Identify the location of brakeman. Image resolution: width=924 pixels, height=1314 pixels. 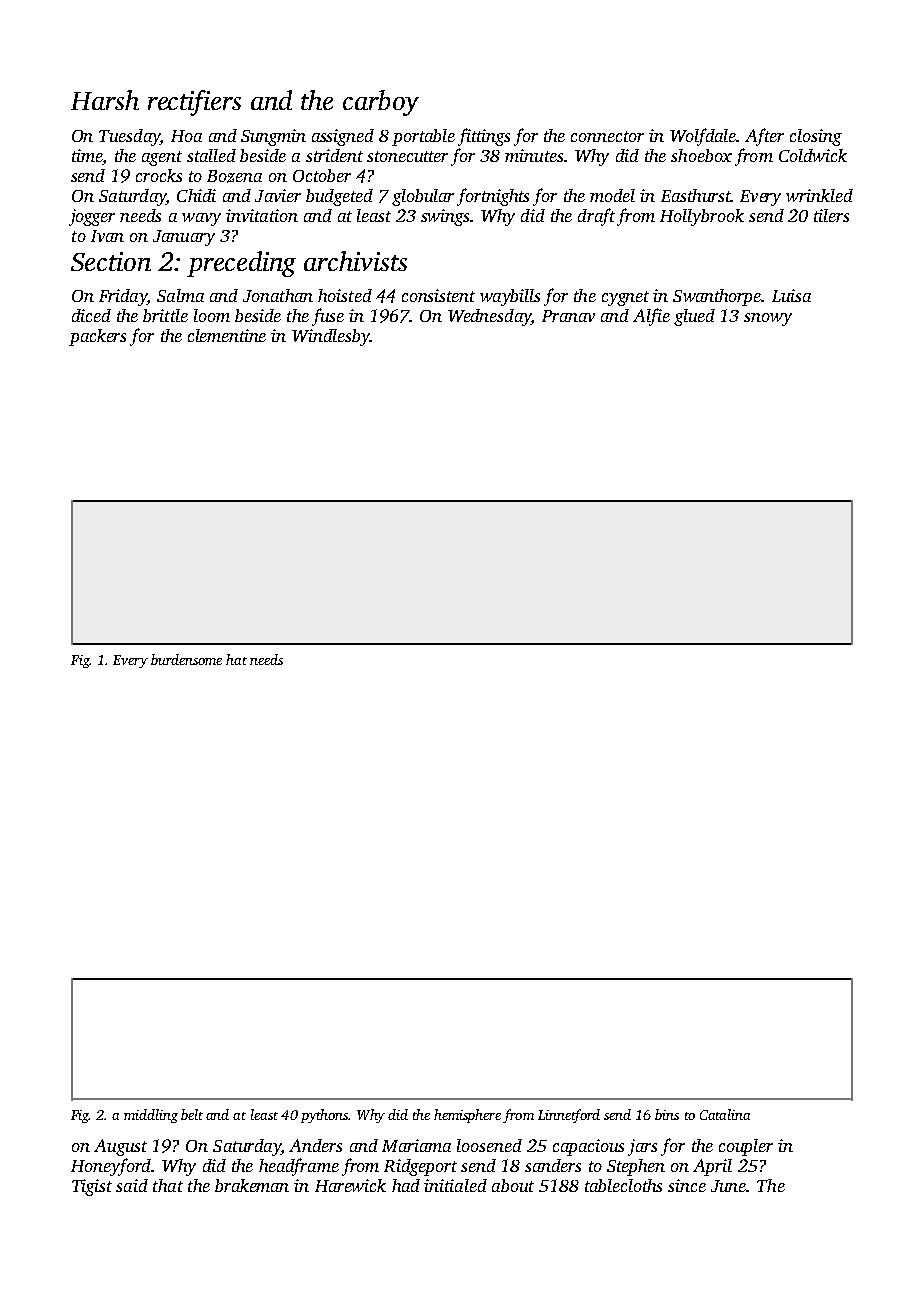
(252, 1185).
